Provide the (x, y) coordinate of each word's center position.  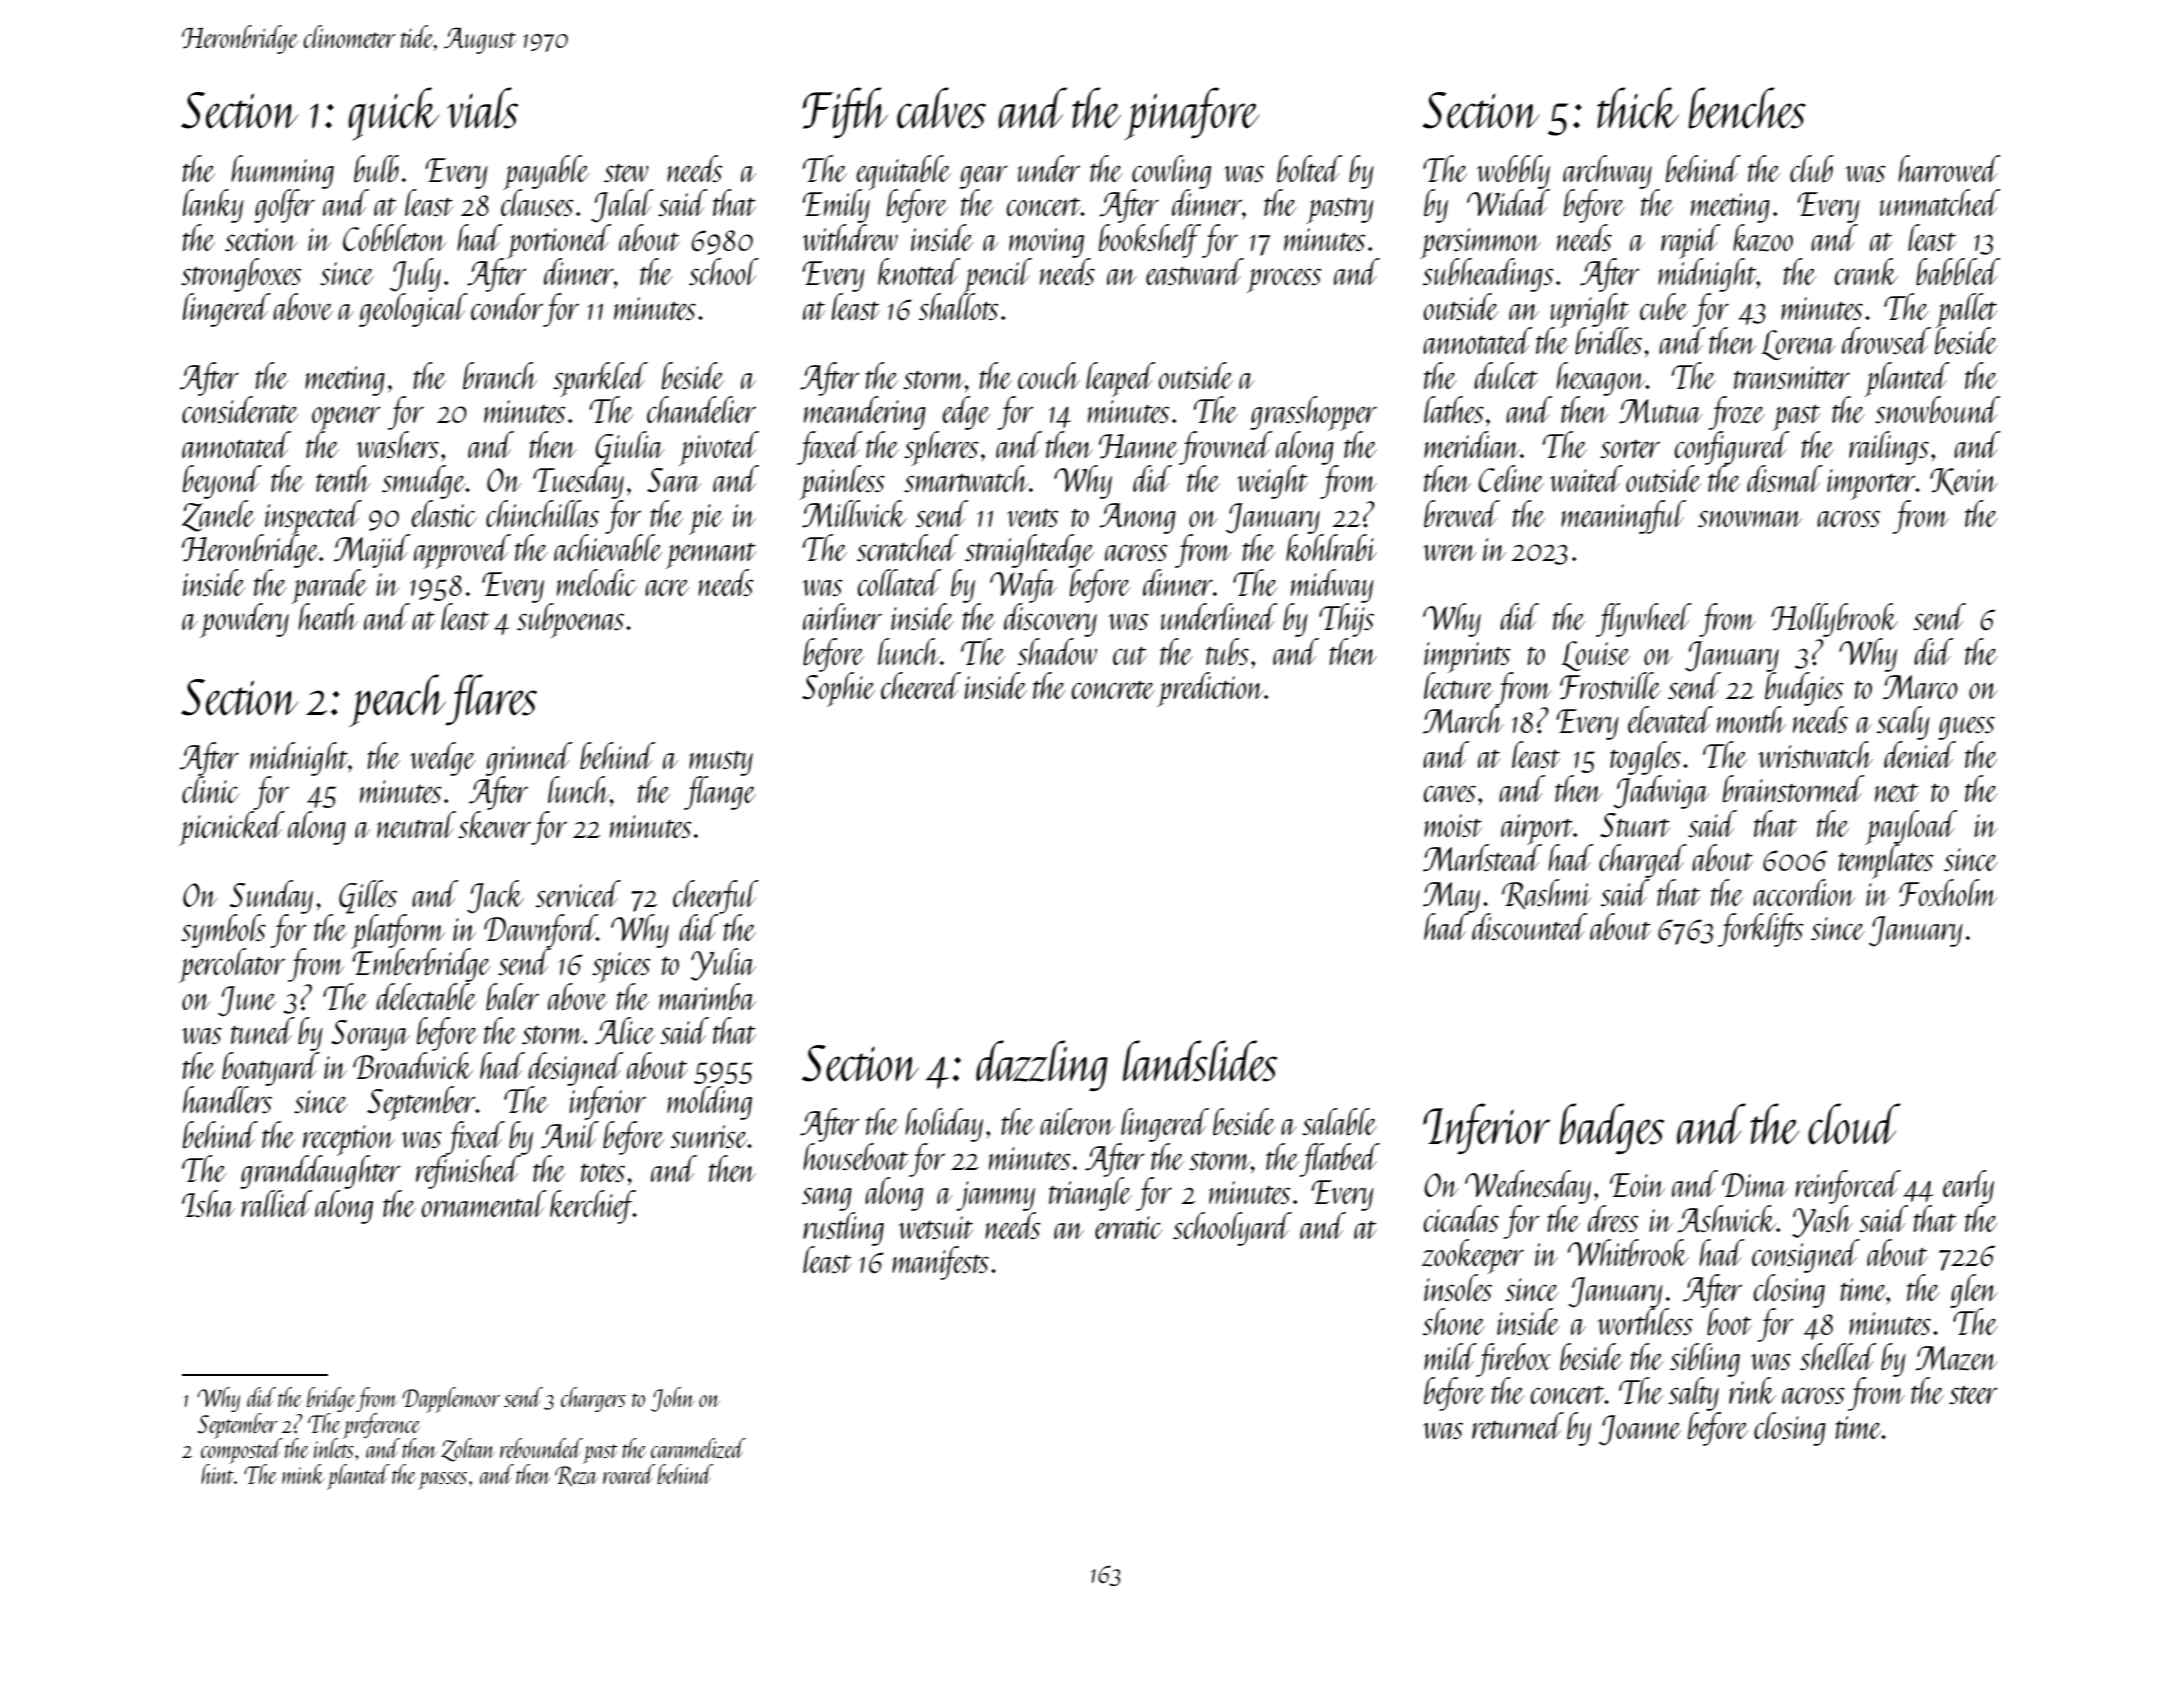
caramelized (698, 1448)
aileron (1077, 1121)
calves (941, 108)
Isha (208, 1203)
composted (241, 1451)
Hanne (1138, 446)
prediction (1210, 689)
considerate (240, 409)
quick (393, 114)
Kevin (1964, 482)
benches (1747, 108)
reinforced (1848, 1187)
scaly (1903, 723)
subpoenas (570, 620)
